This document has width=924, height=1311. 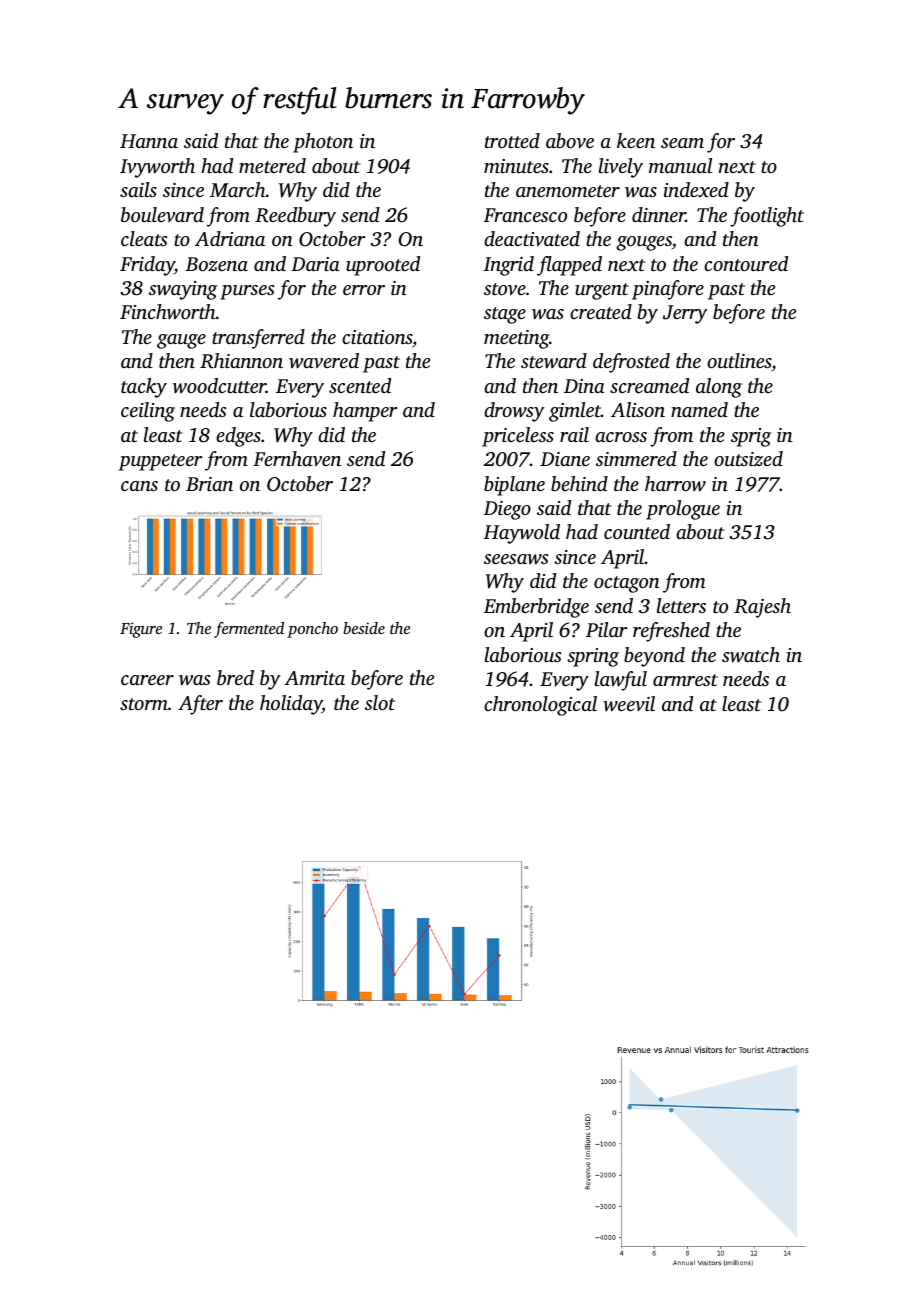 What do you see at coordinates (636, 140) in the document?
I see `keen` at bounding box center [636, 140].
